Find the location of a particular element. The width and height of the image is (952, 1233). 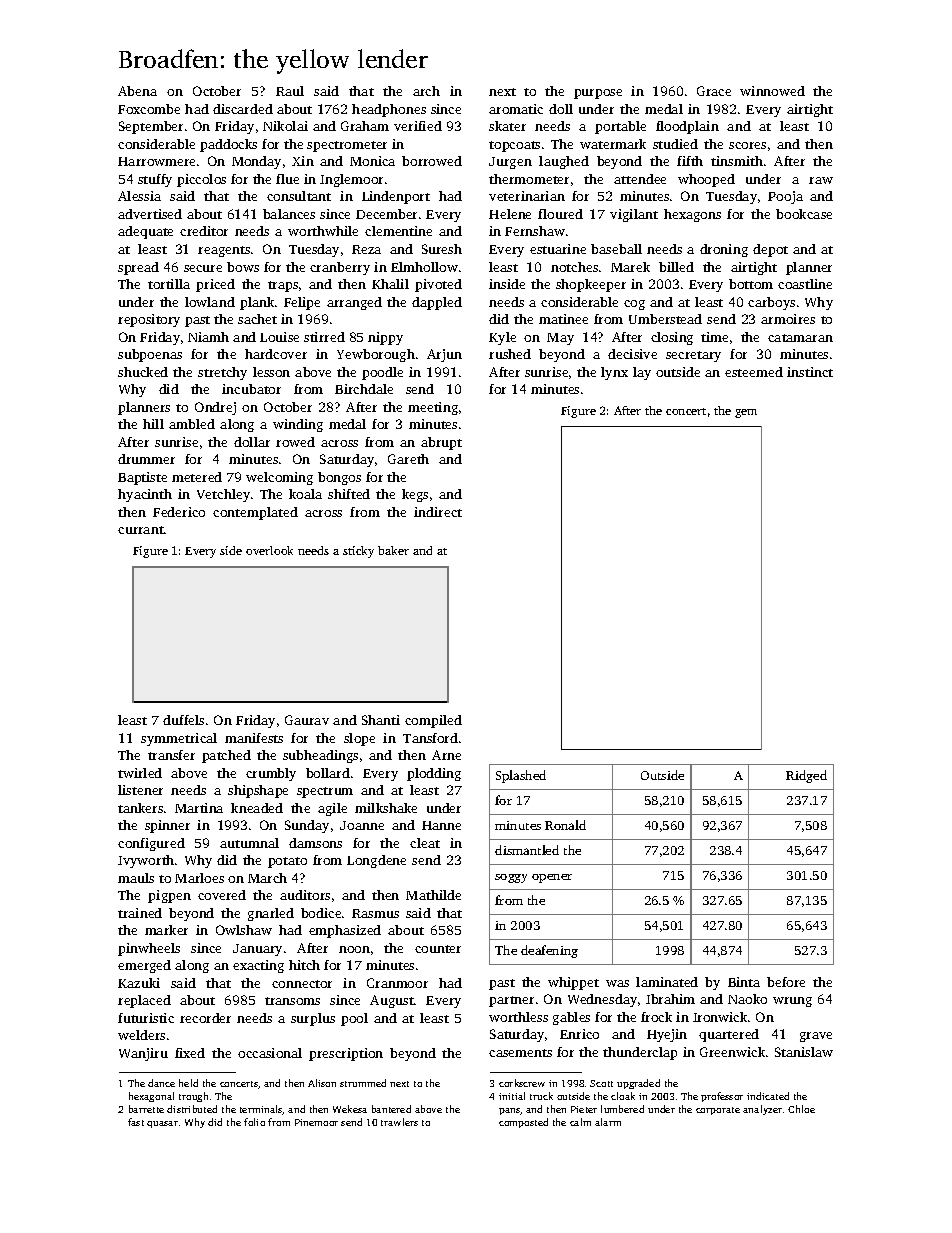

gem is located at coordinates (746, 413).
